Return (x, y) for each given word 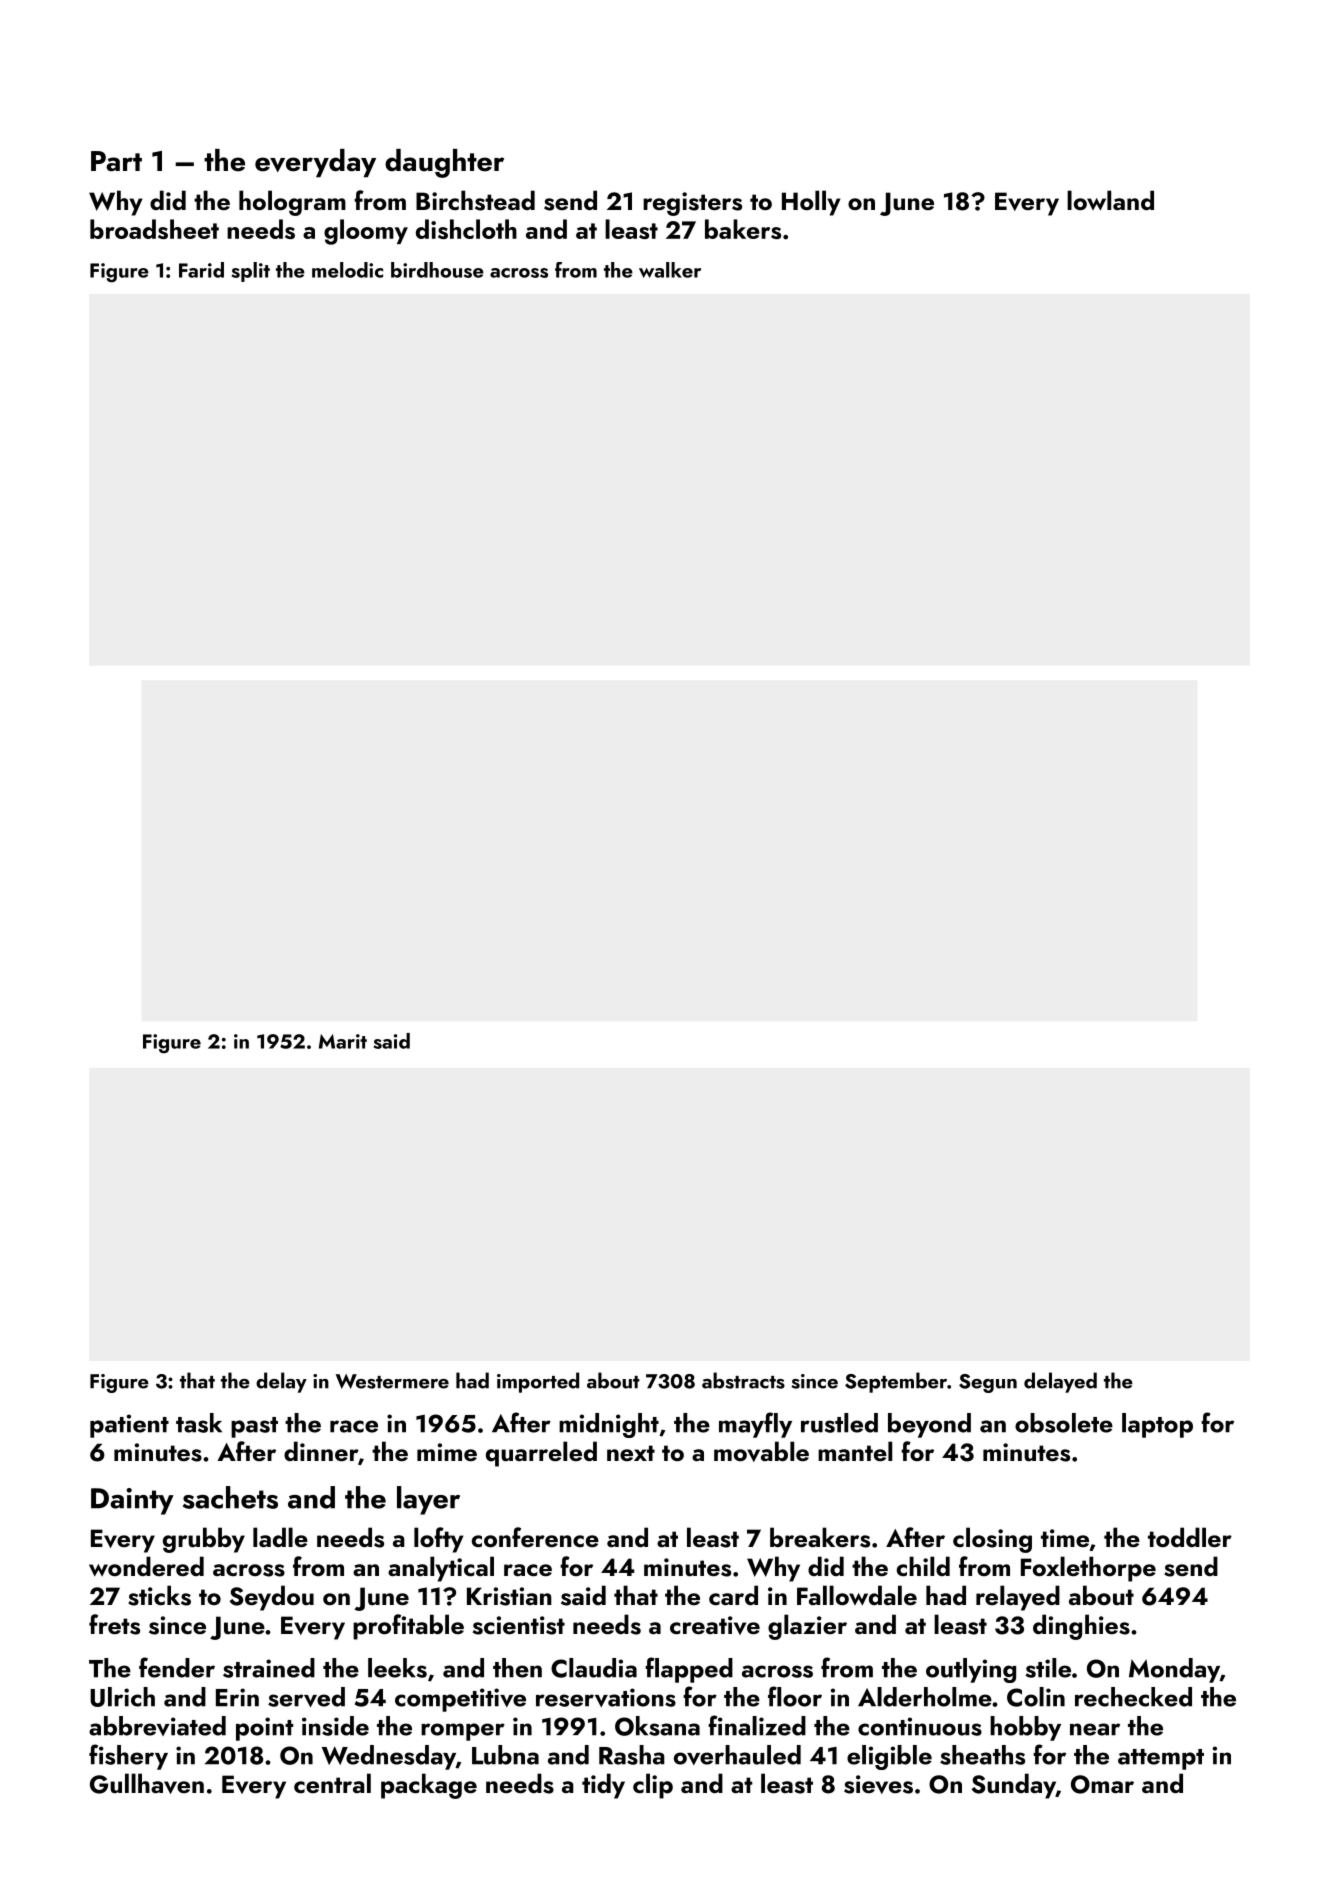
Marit (343, 1041)
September (896, 1382)
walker (670, 270)
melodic (347, 270)
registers (692, 204)
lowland (1110, 200)
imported (538, 1382)
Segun (988, 1383)
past (254, 1427)
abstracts (743, 1380)
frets (114, 1624)
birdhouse (437, 270)
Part (116, 161)
